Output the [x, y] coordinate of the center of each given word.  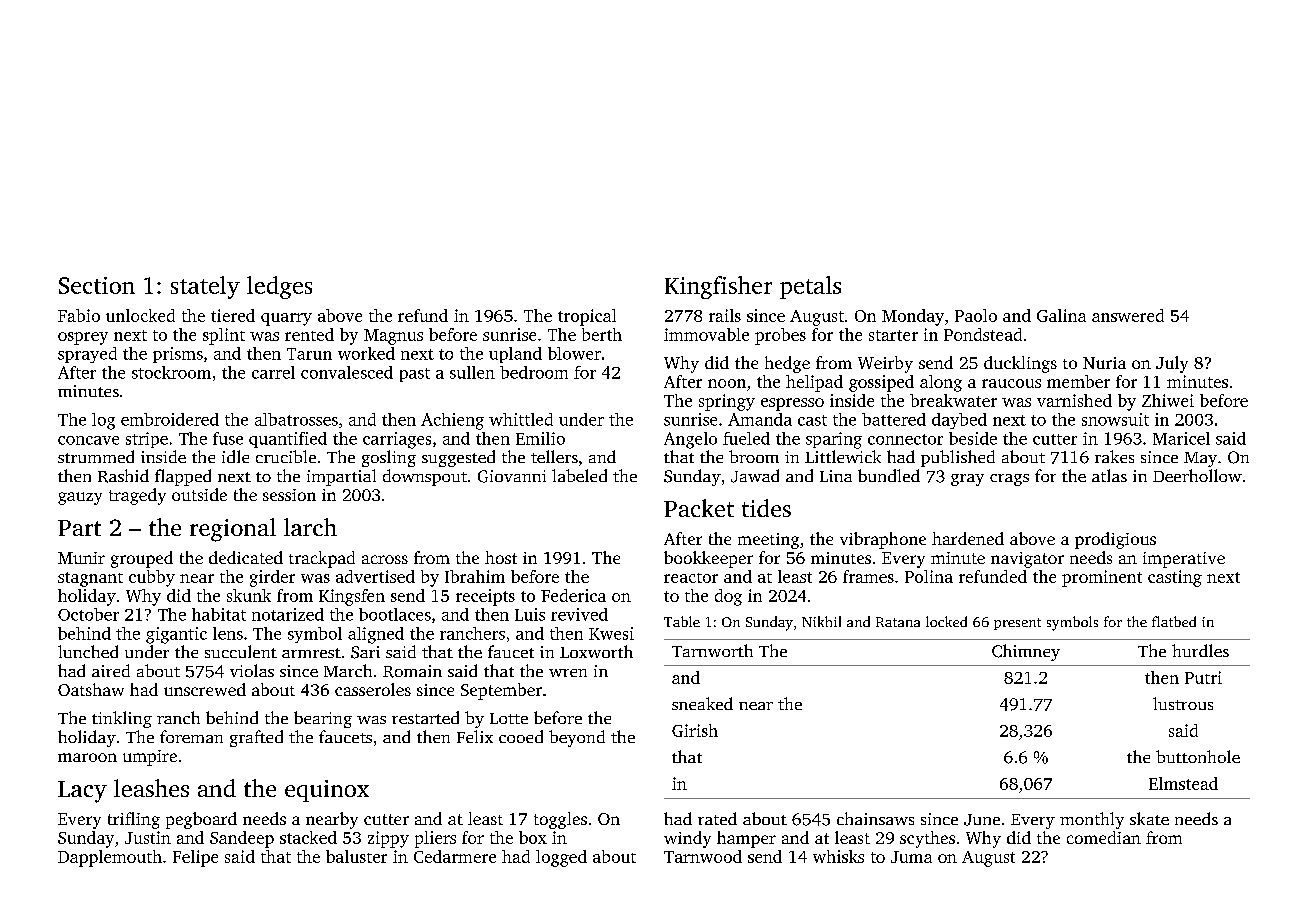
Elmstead [1183, 783]
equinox [327, 791]
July [1172, 364]
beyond [577, 738]
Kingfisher [718, 287]
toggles [560, 820]
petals [810, 287]
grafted [256, 738]
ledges [279, 287]
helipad [814, 383]
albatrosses [296, 419]
